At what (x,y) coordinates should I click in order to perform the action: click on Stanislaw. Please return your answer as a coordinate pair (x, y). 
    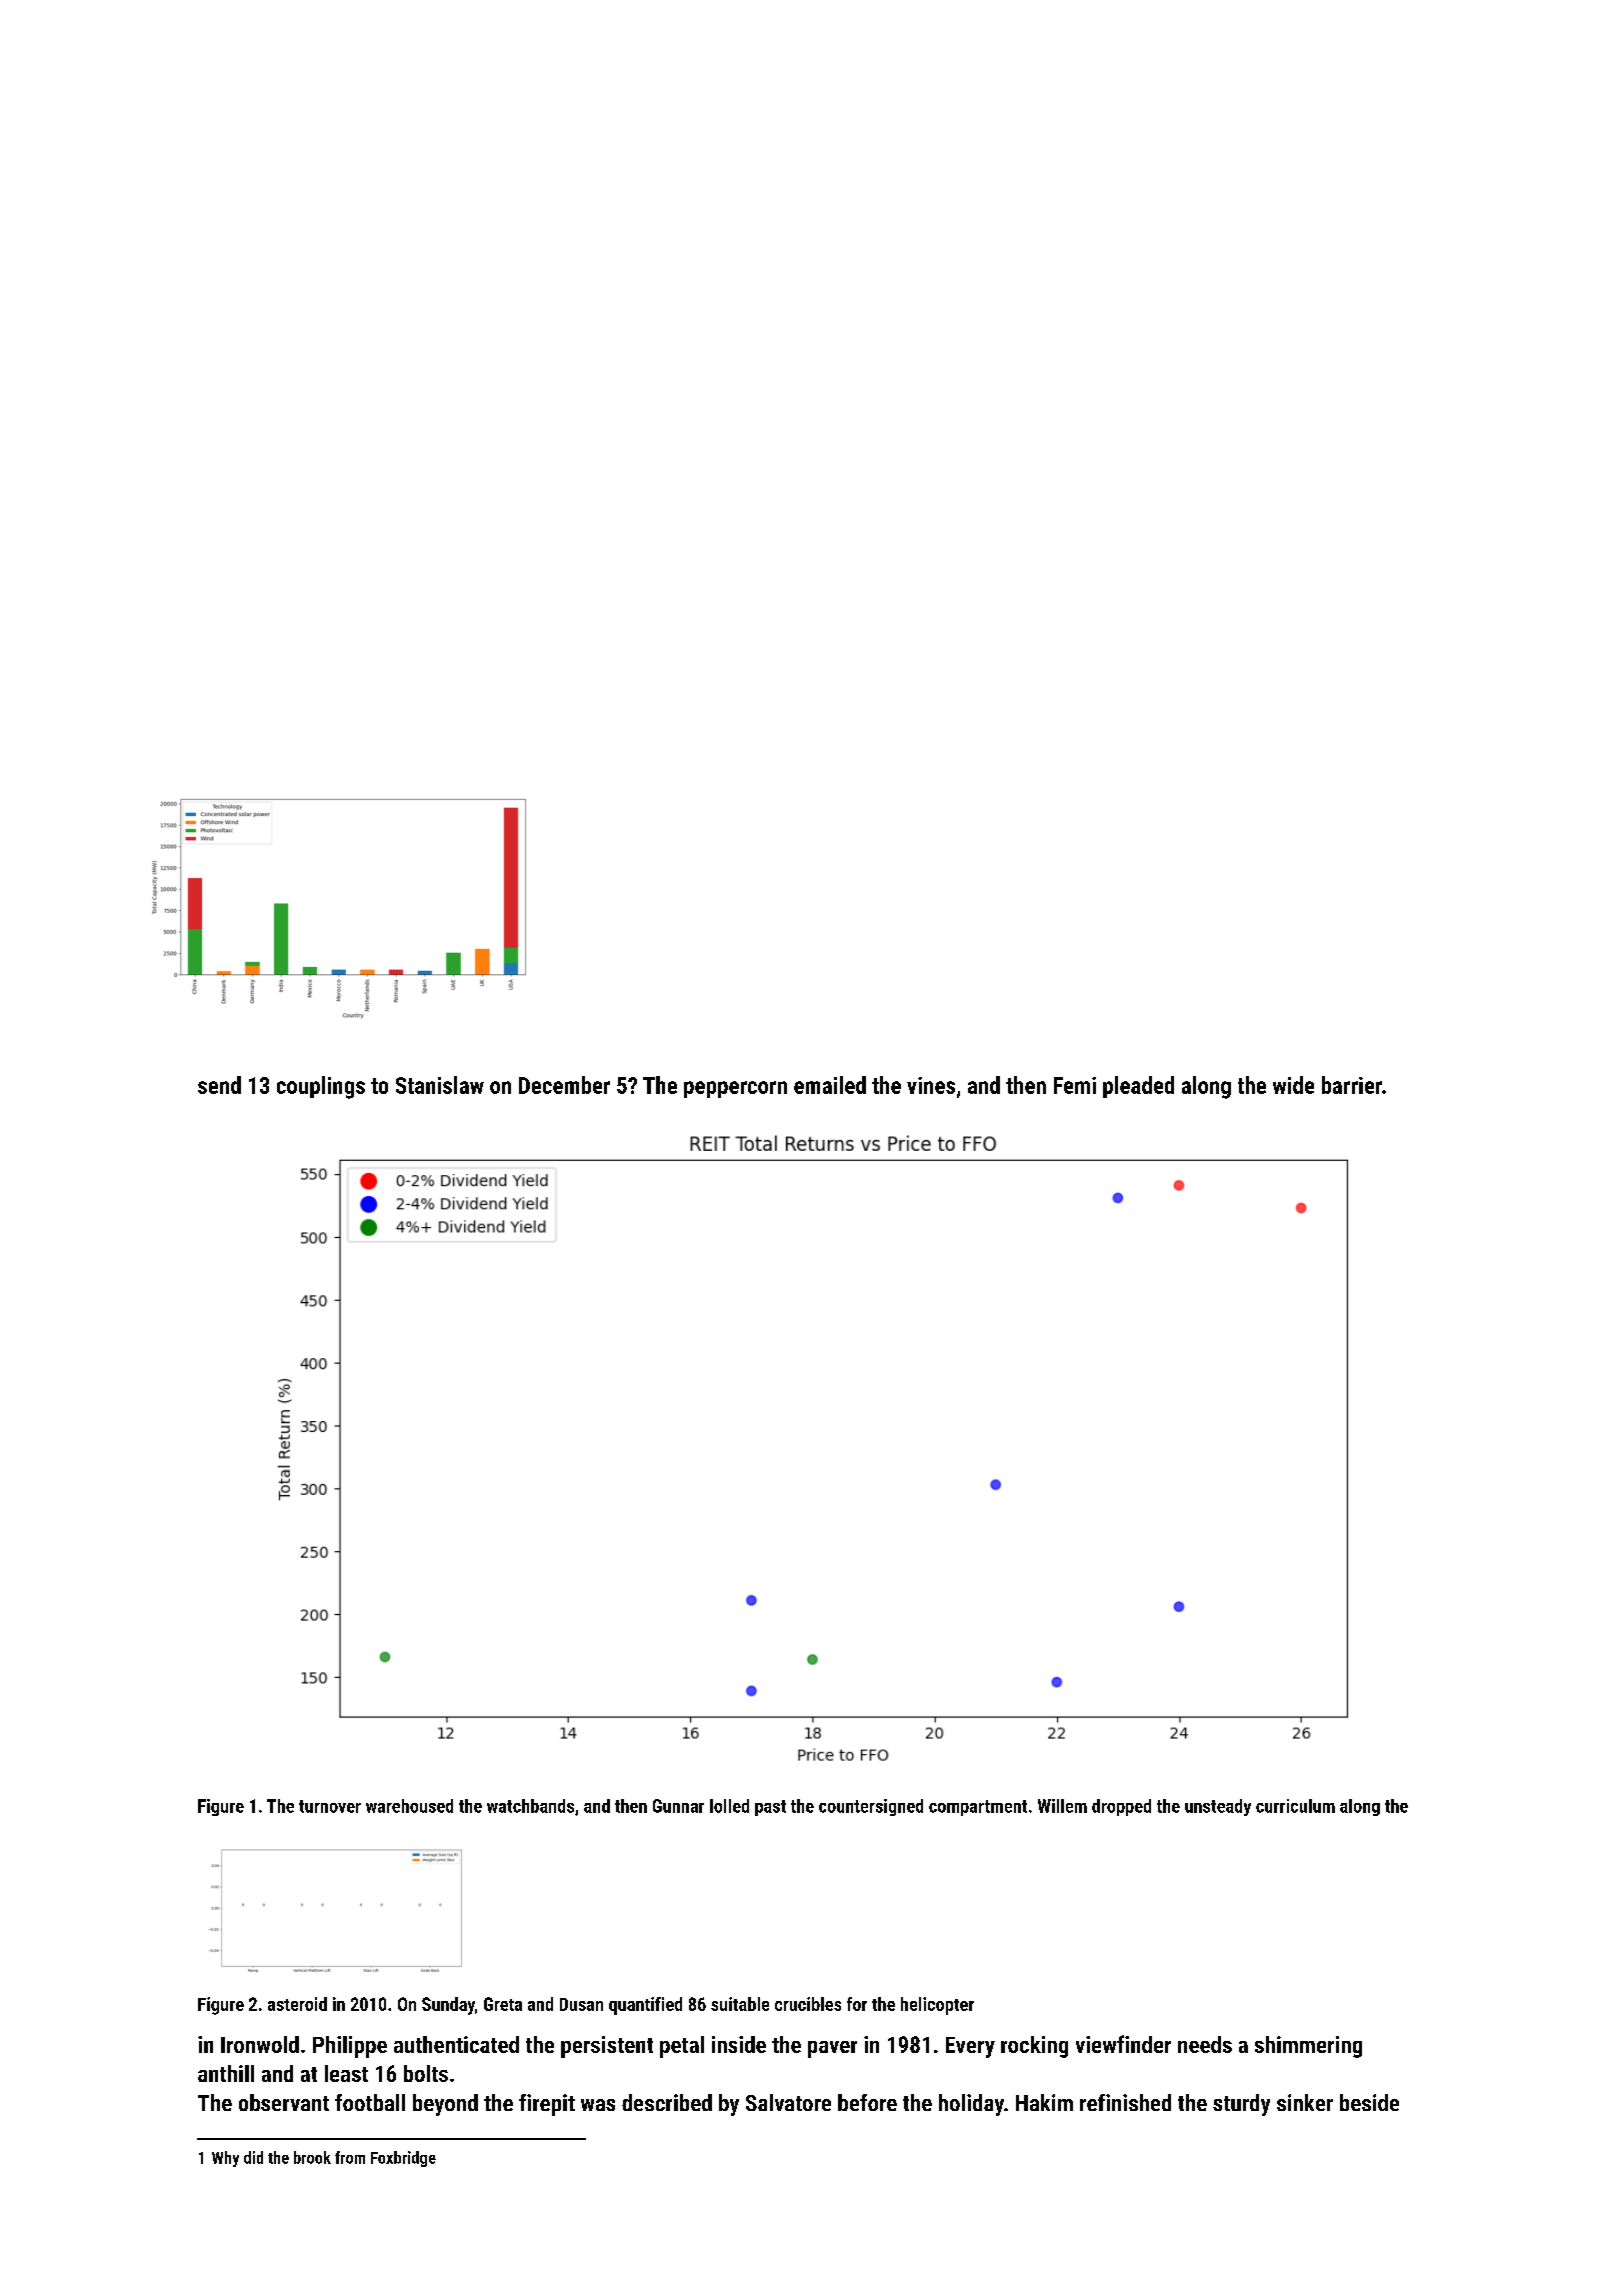
    Looking at the image, I should click on (440, 1085).
